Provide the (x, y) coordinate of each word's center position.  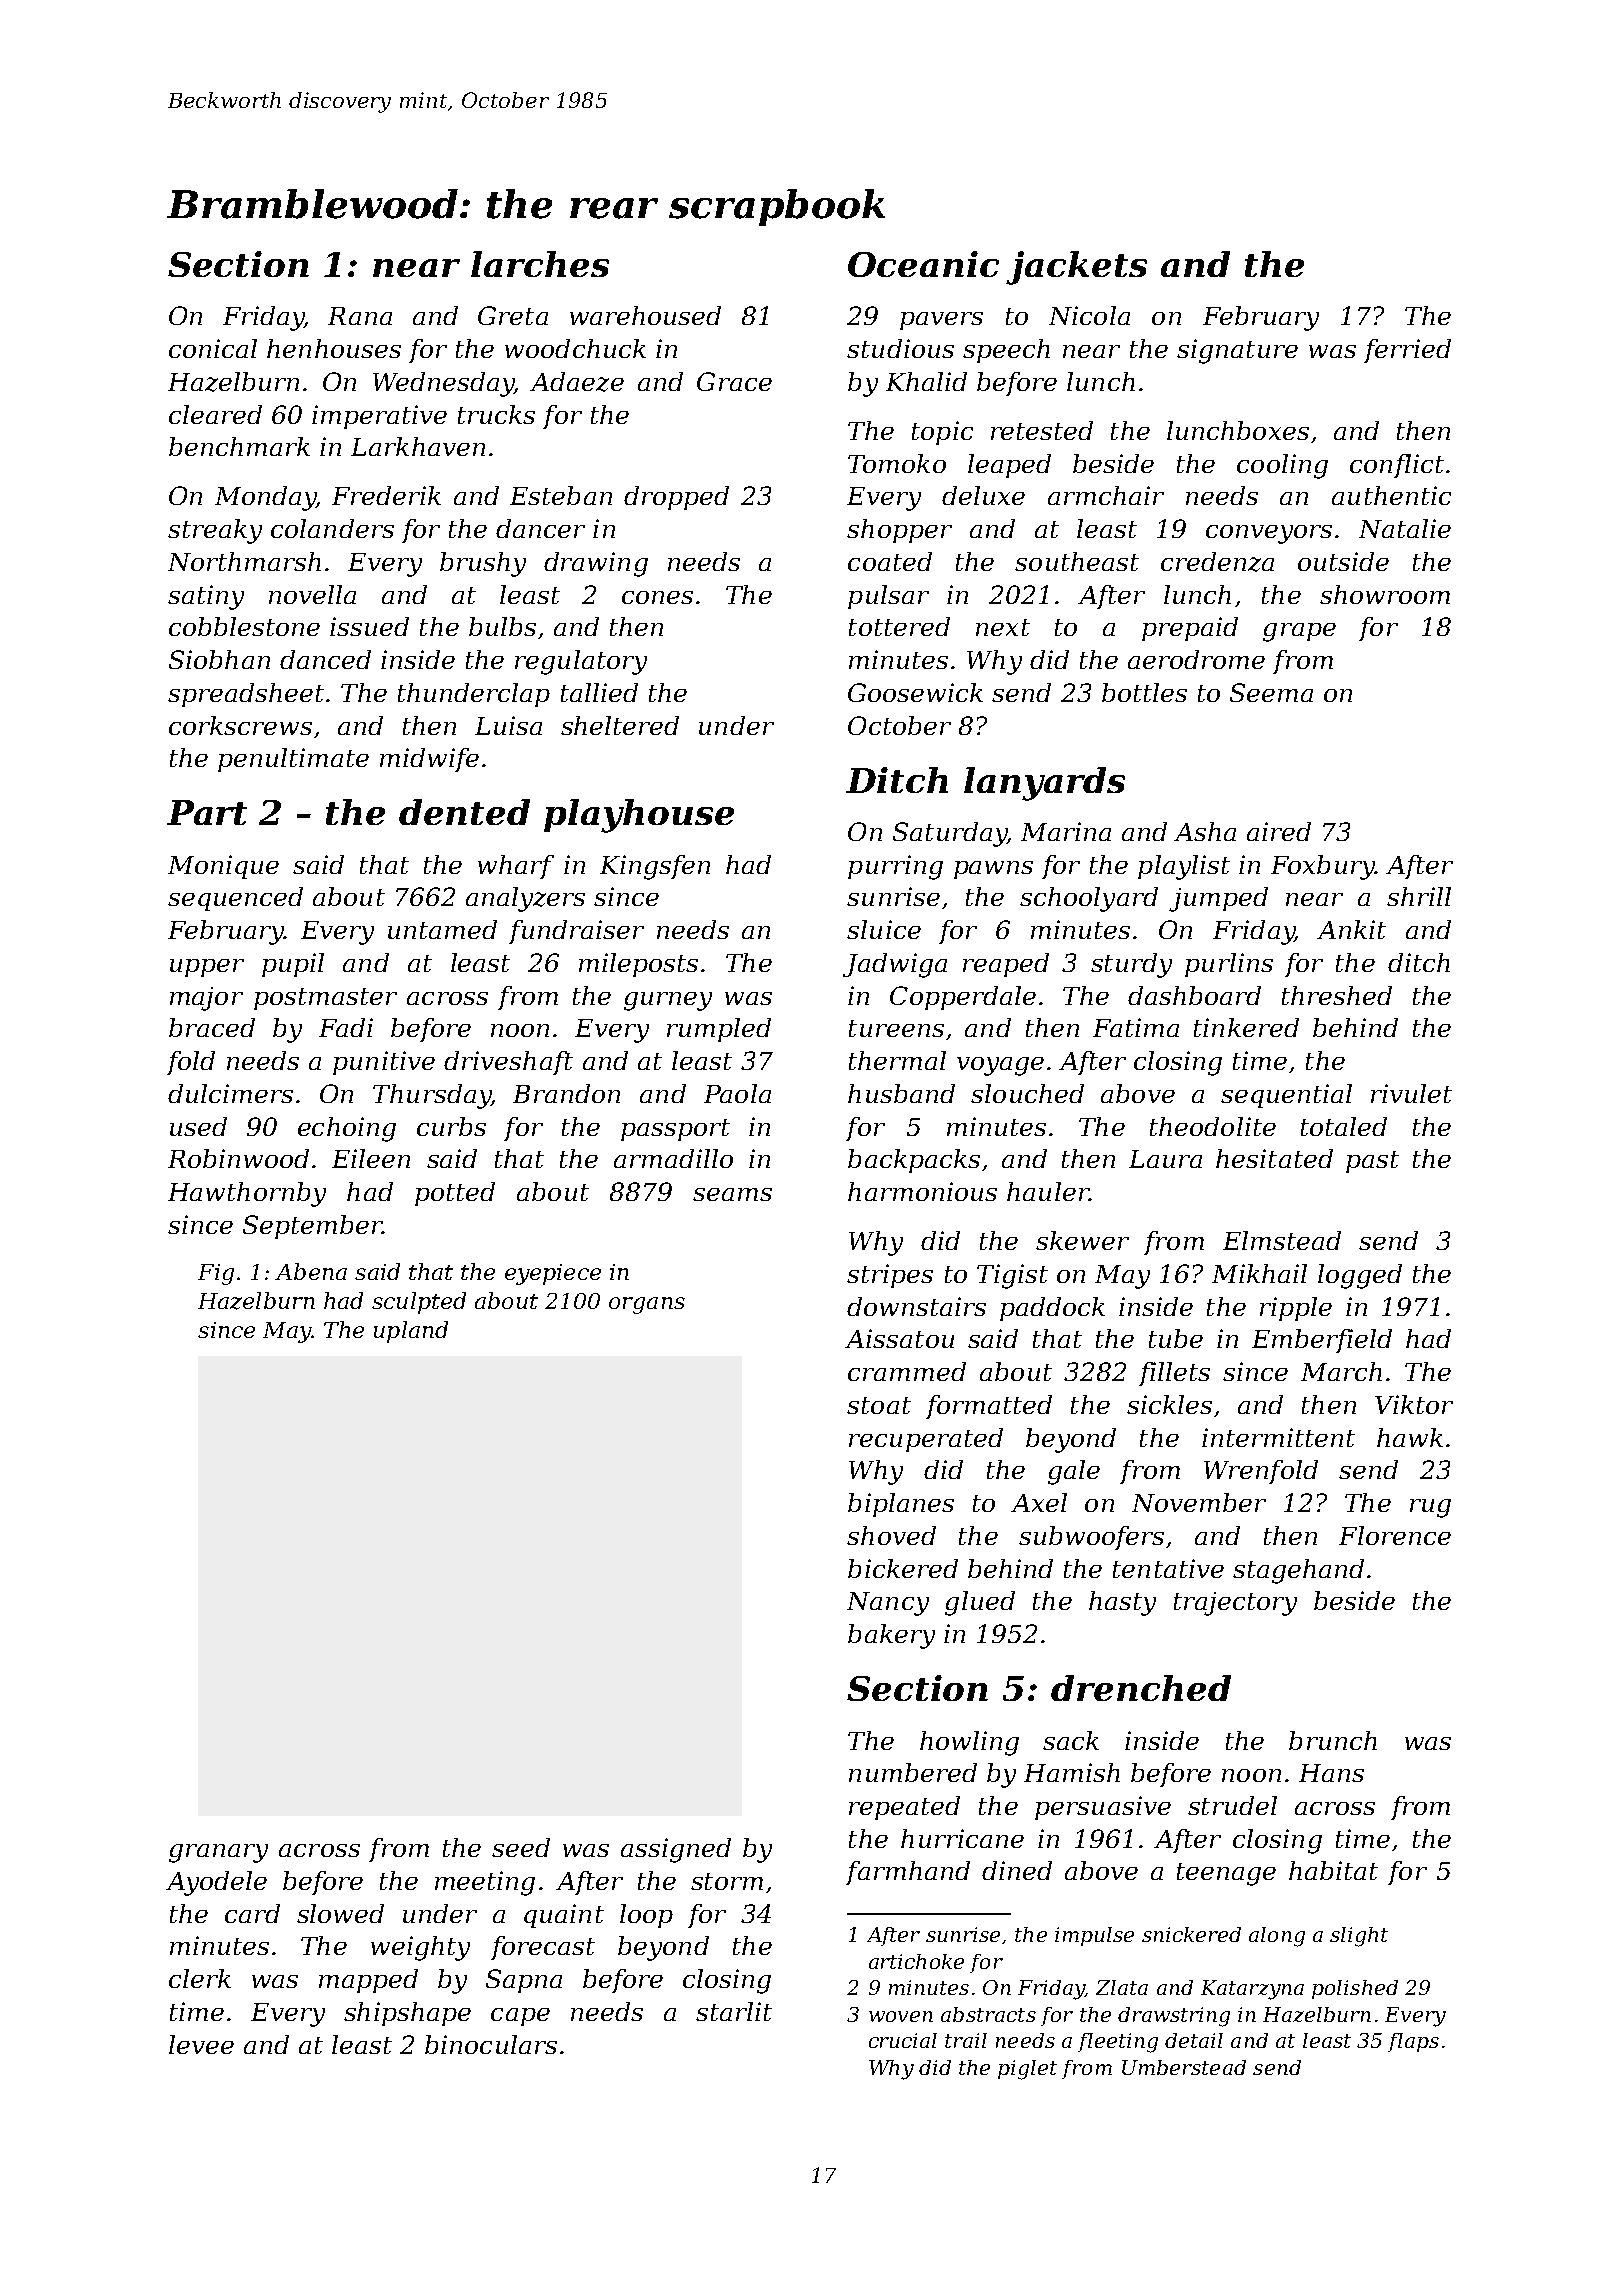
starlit (734, 2011)
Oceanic (923, 264)
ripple (1296, 1309)
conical (213, 348)
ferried (1407, 351)
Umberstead (1184, 2067)
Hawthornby (247, 1194)
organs (647, 1305)
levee (201, 2044)
